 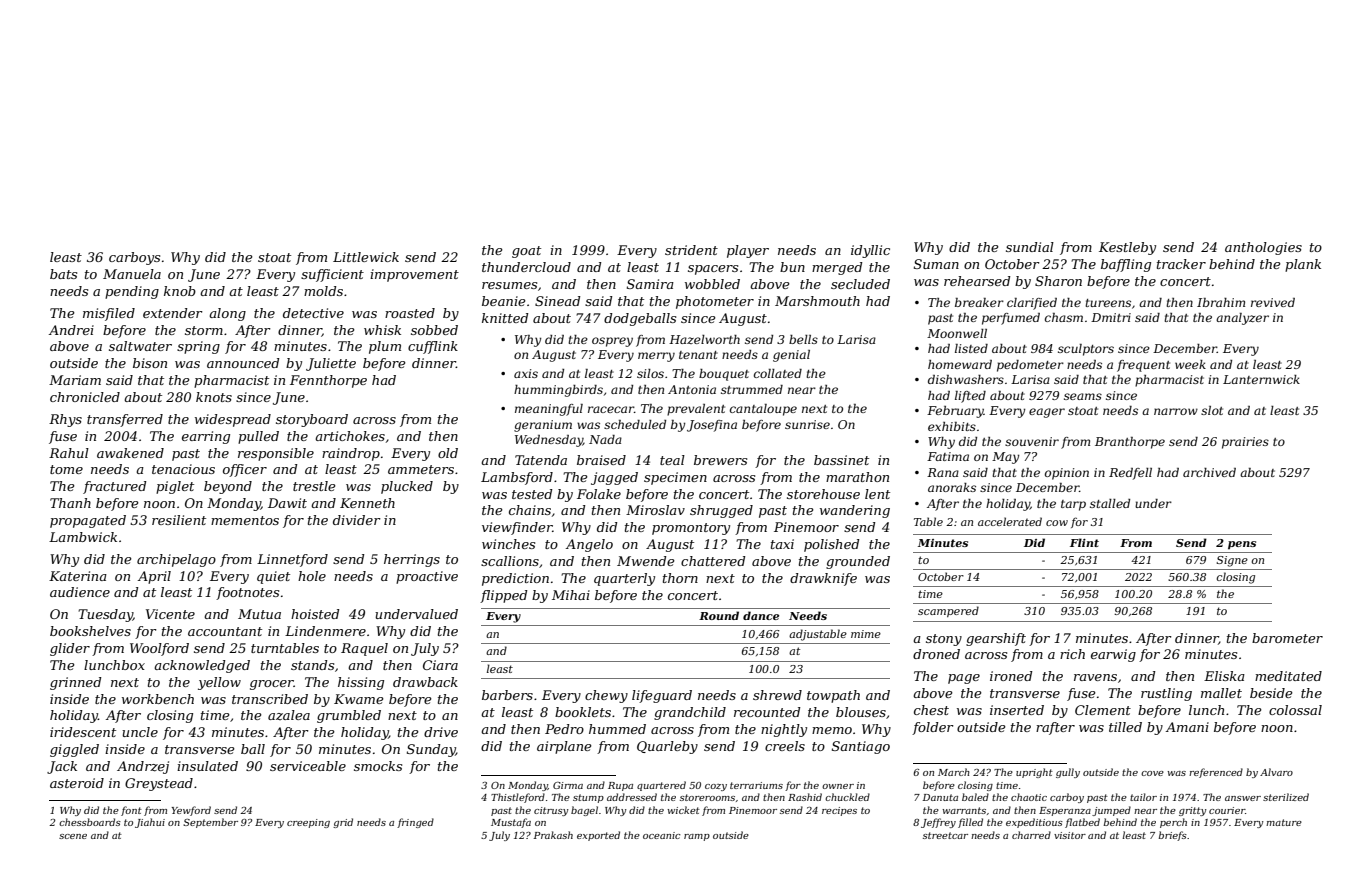 What do you see at coordinates (526, 252) in the page?
I see `goat` at bounding box center [526, 252].
